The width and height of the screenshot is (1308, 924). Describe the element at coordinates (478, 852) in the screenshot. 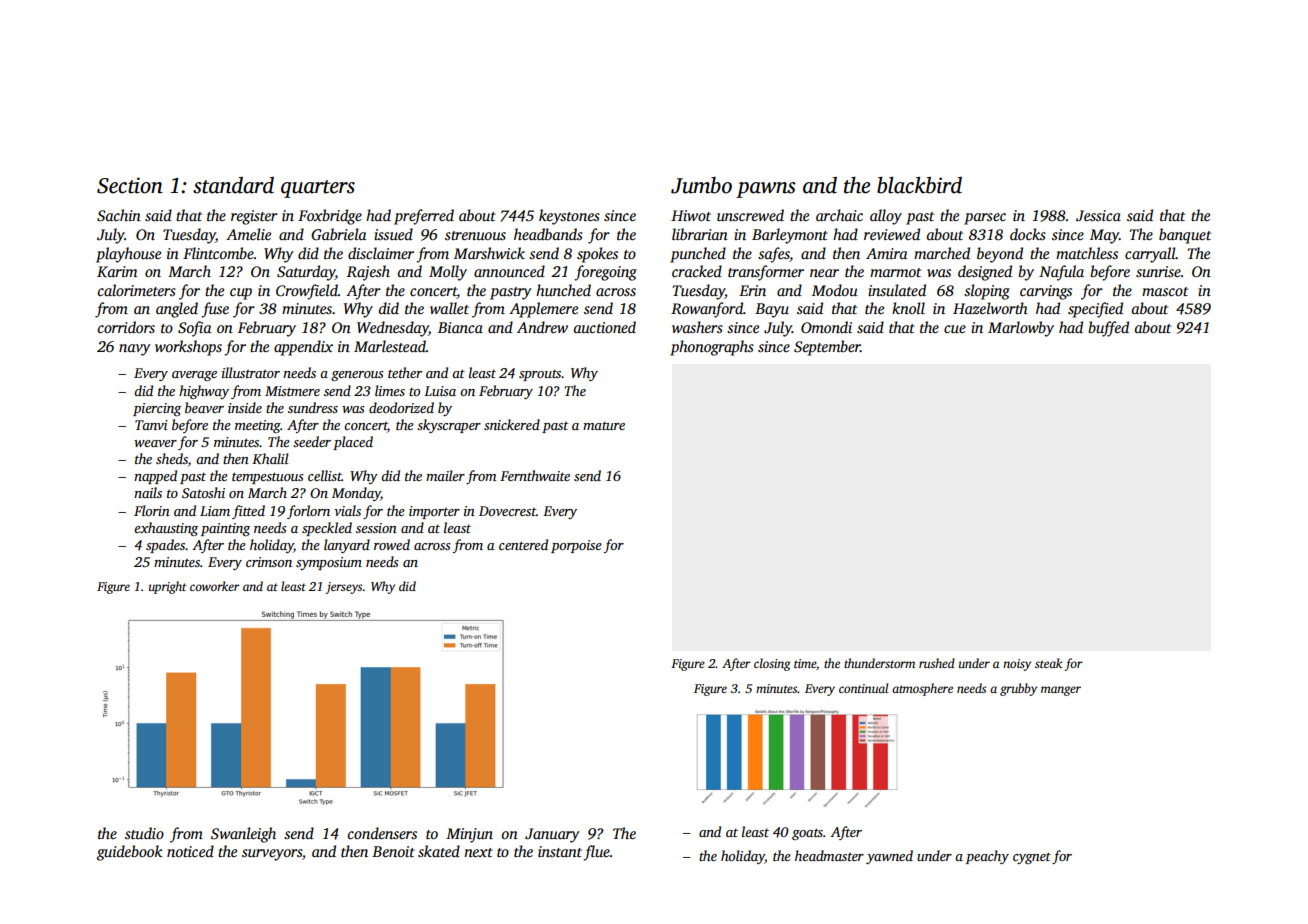

I see `next` at that location.
